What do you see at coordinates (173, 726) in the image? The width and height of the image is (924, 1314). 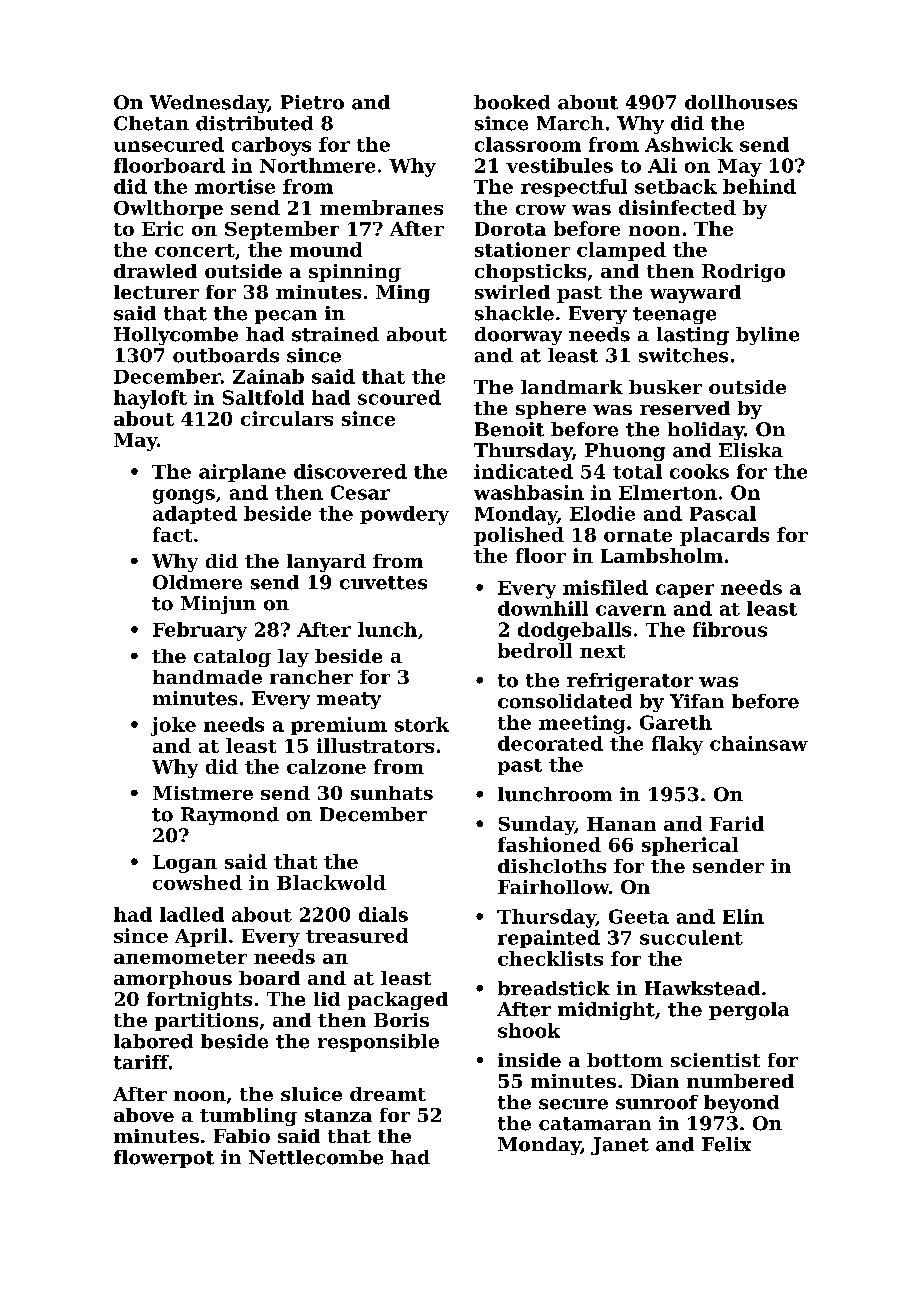 I see `joke` at bounding box center [173, 726].
